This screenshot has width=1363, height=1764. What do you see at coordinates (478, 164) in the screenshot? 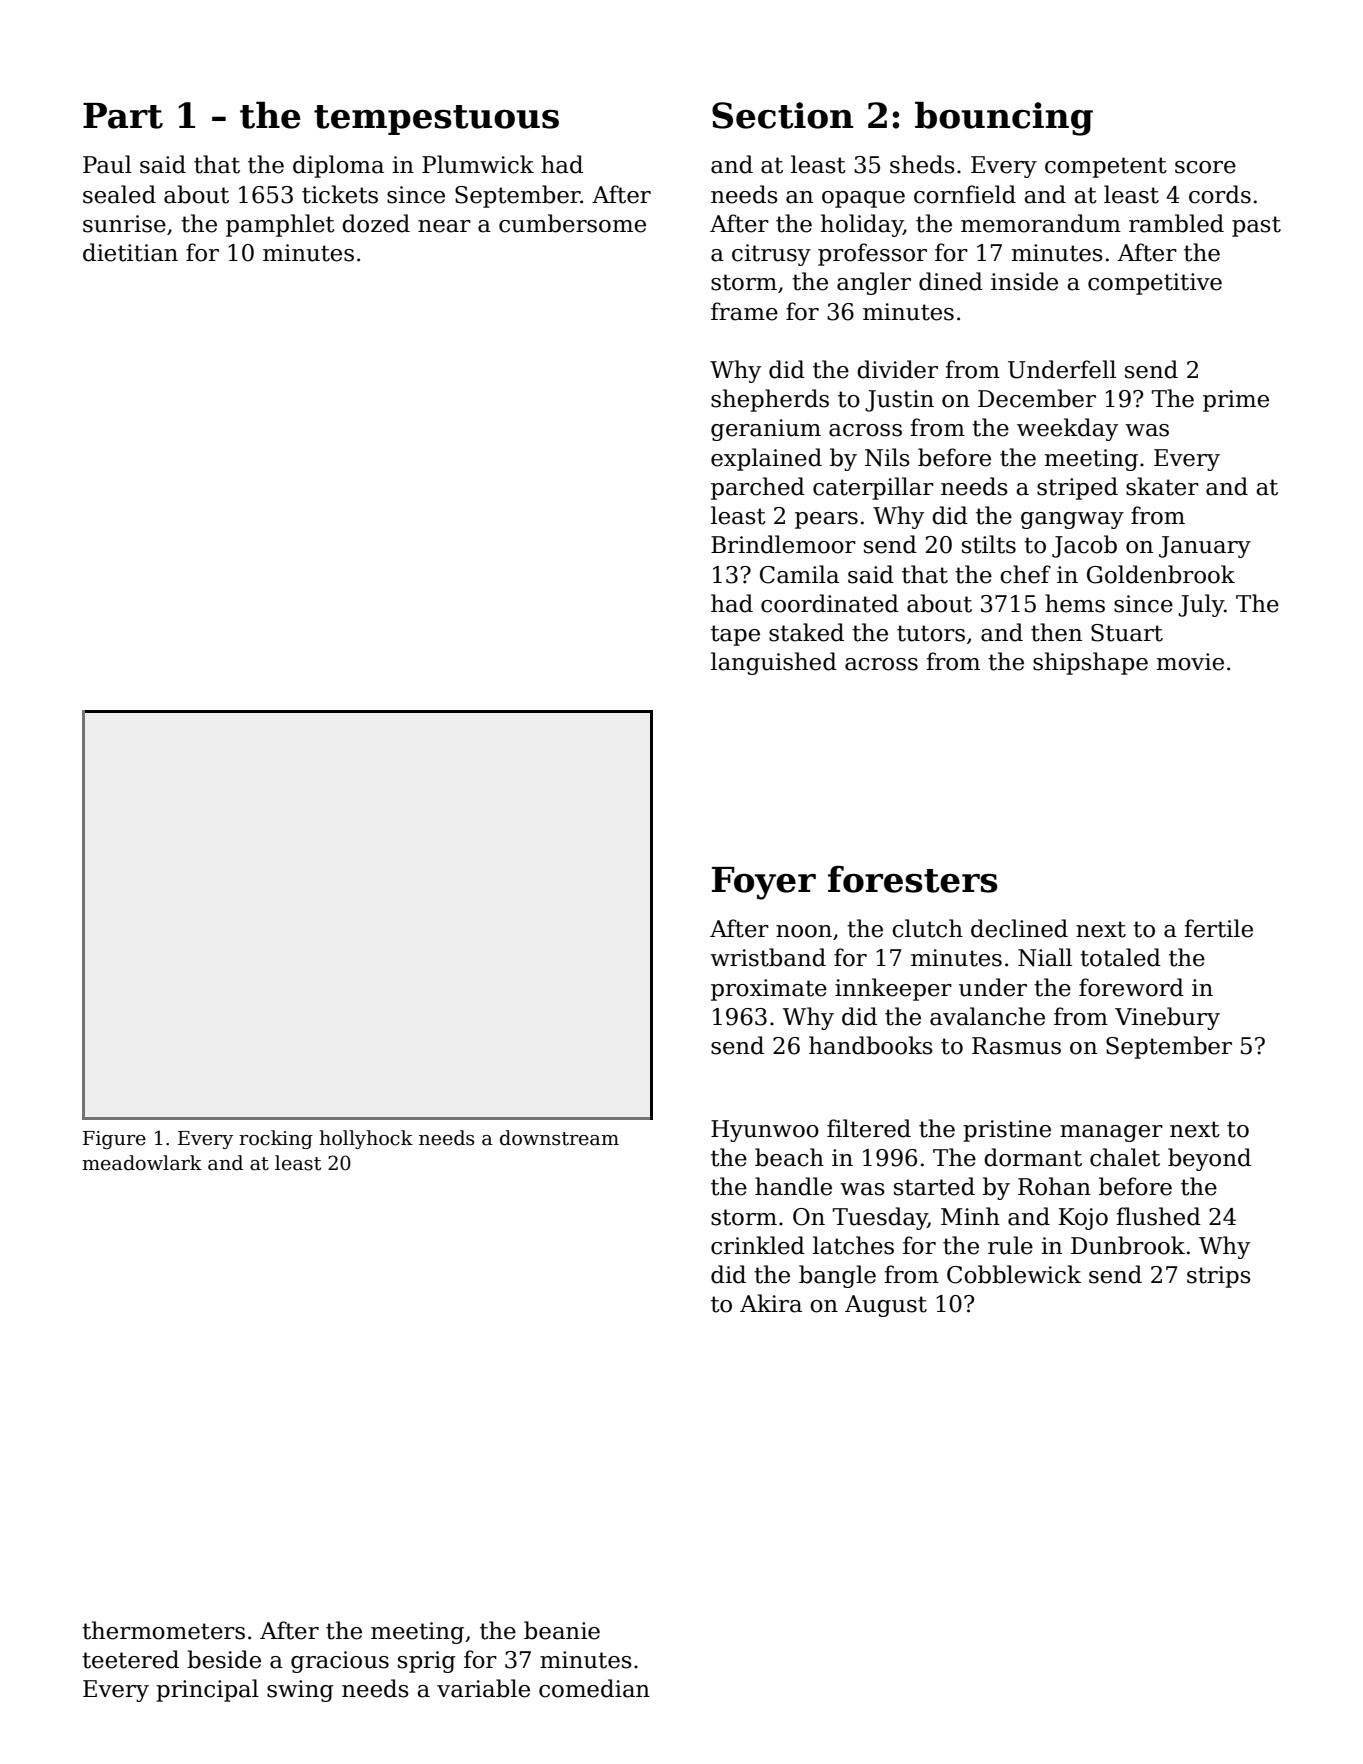
I see `Plumwick` at bounding box center [478, 164].
